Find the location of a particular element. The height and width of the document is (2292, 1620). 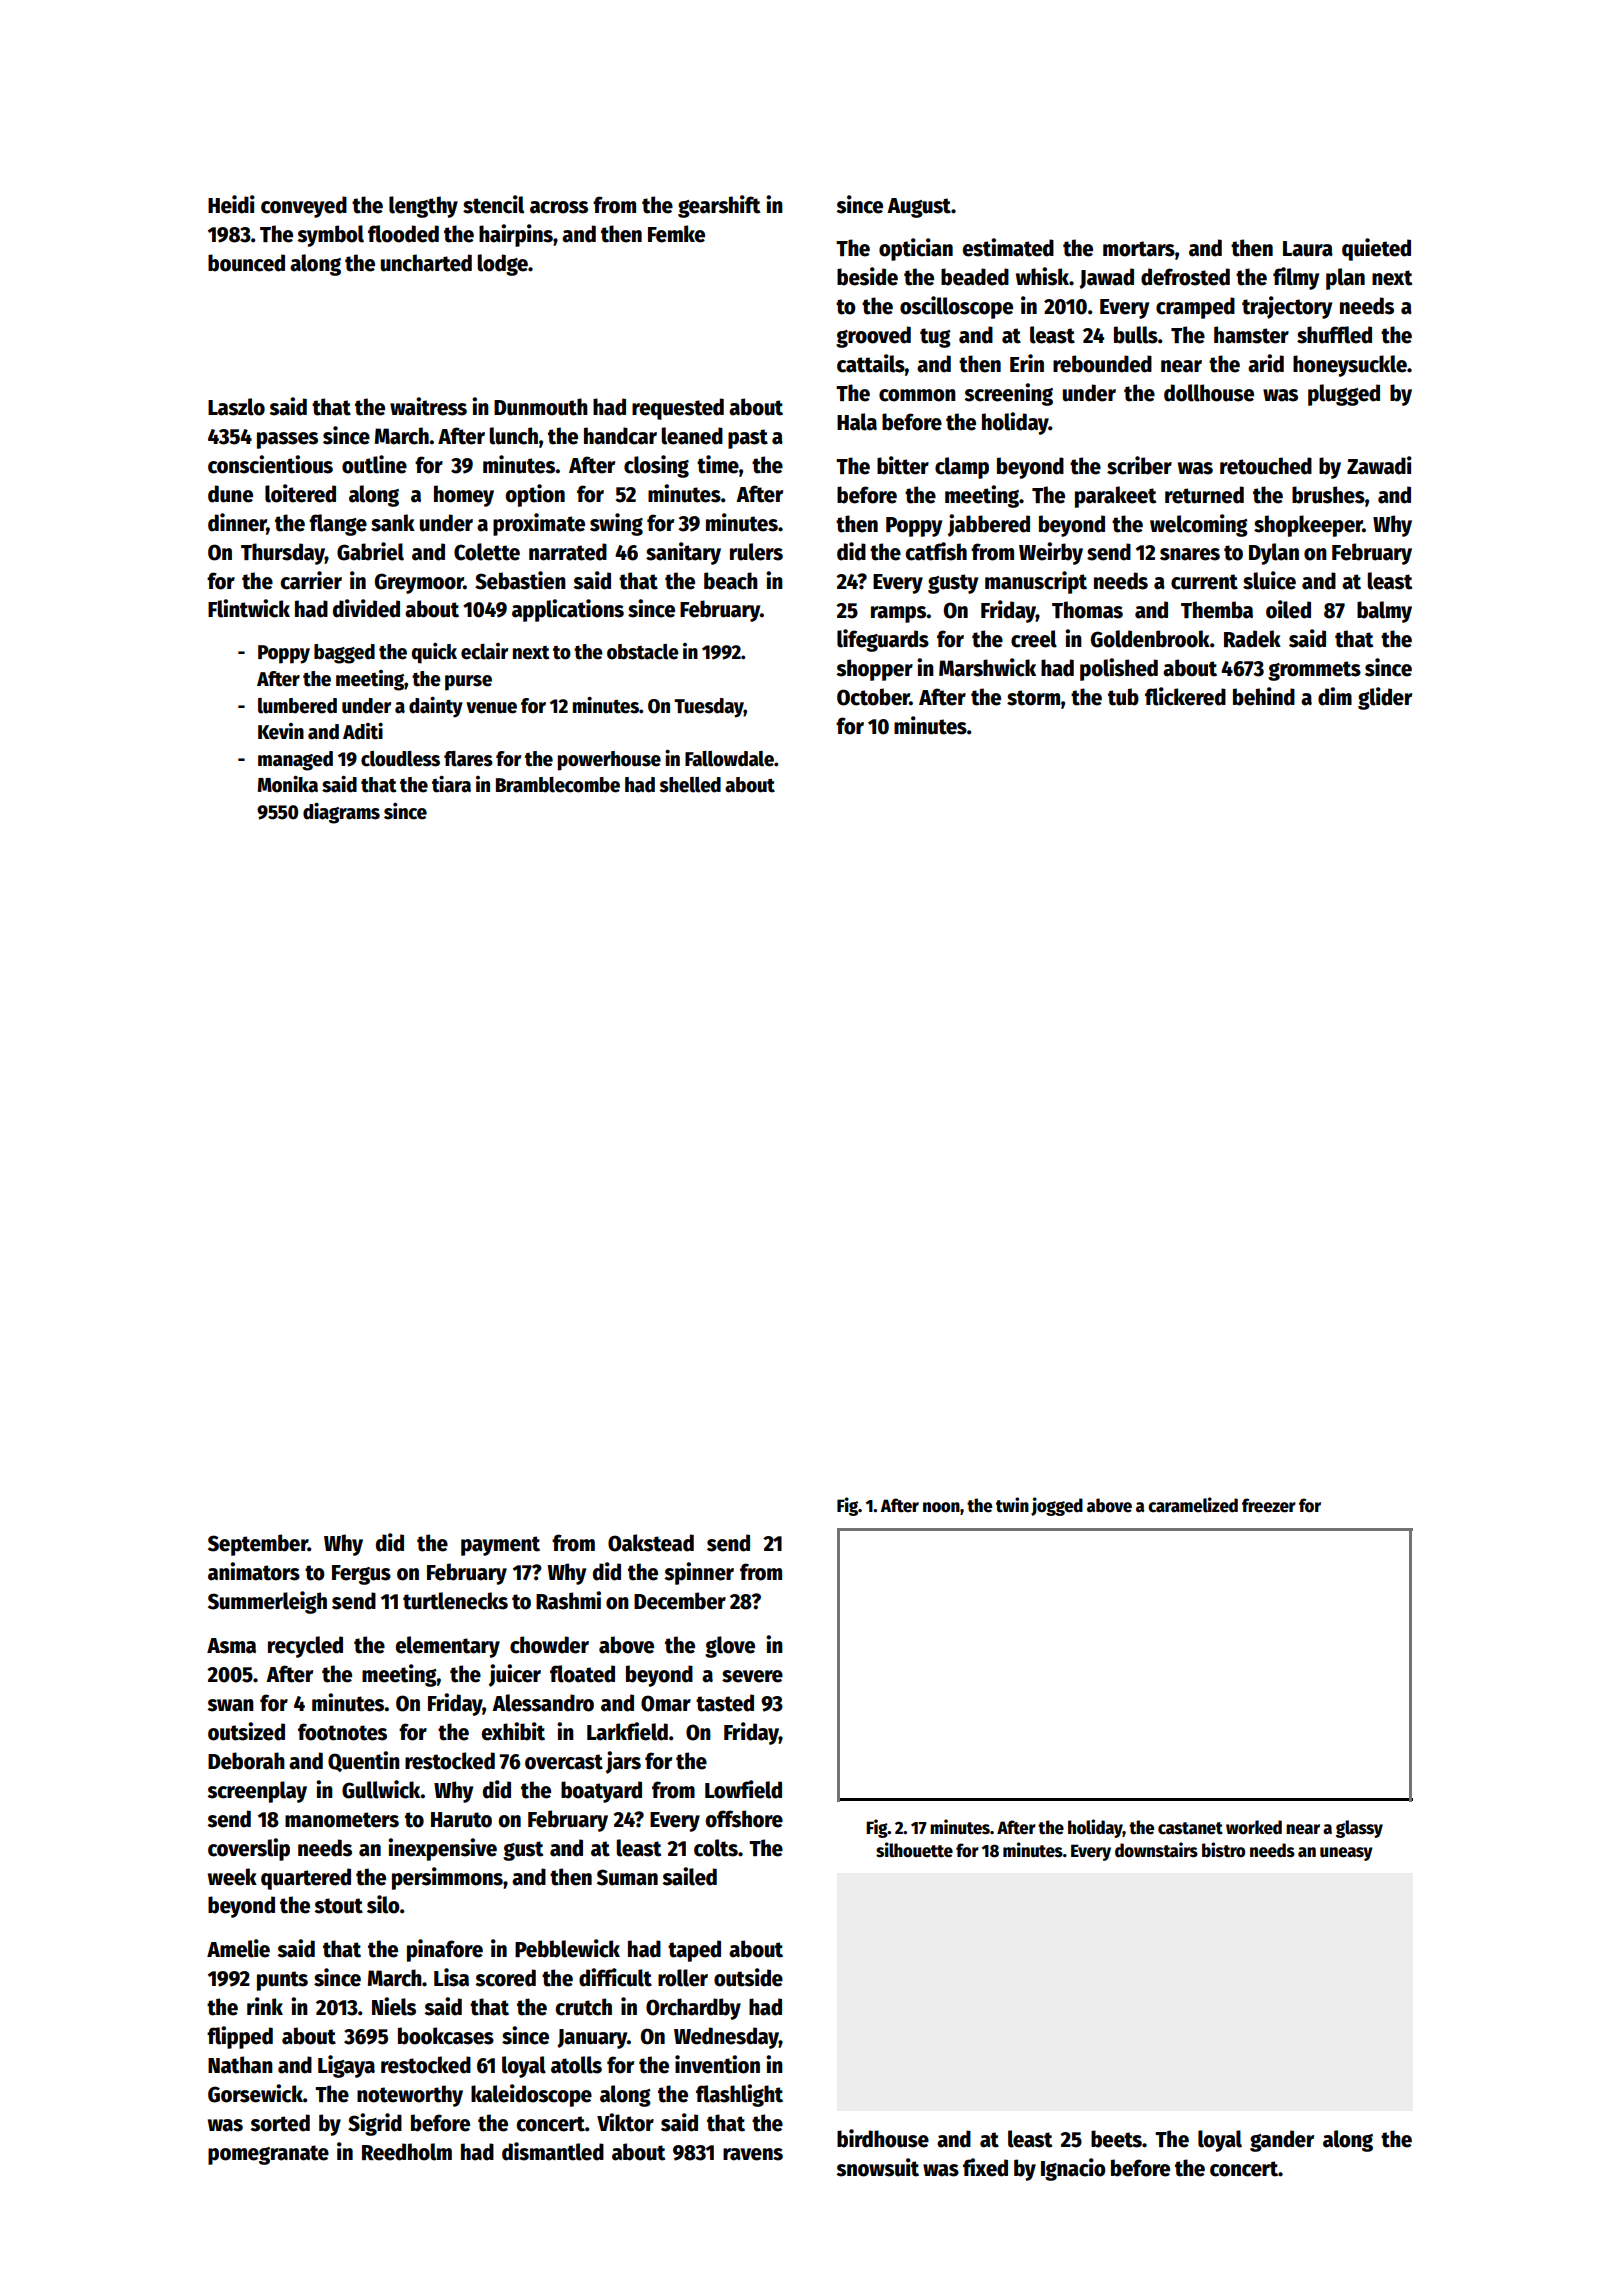

stout is located at coordinates (338, 1906).
